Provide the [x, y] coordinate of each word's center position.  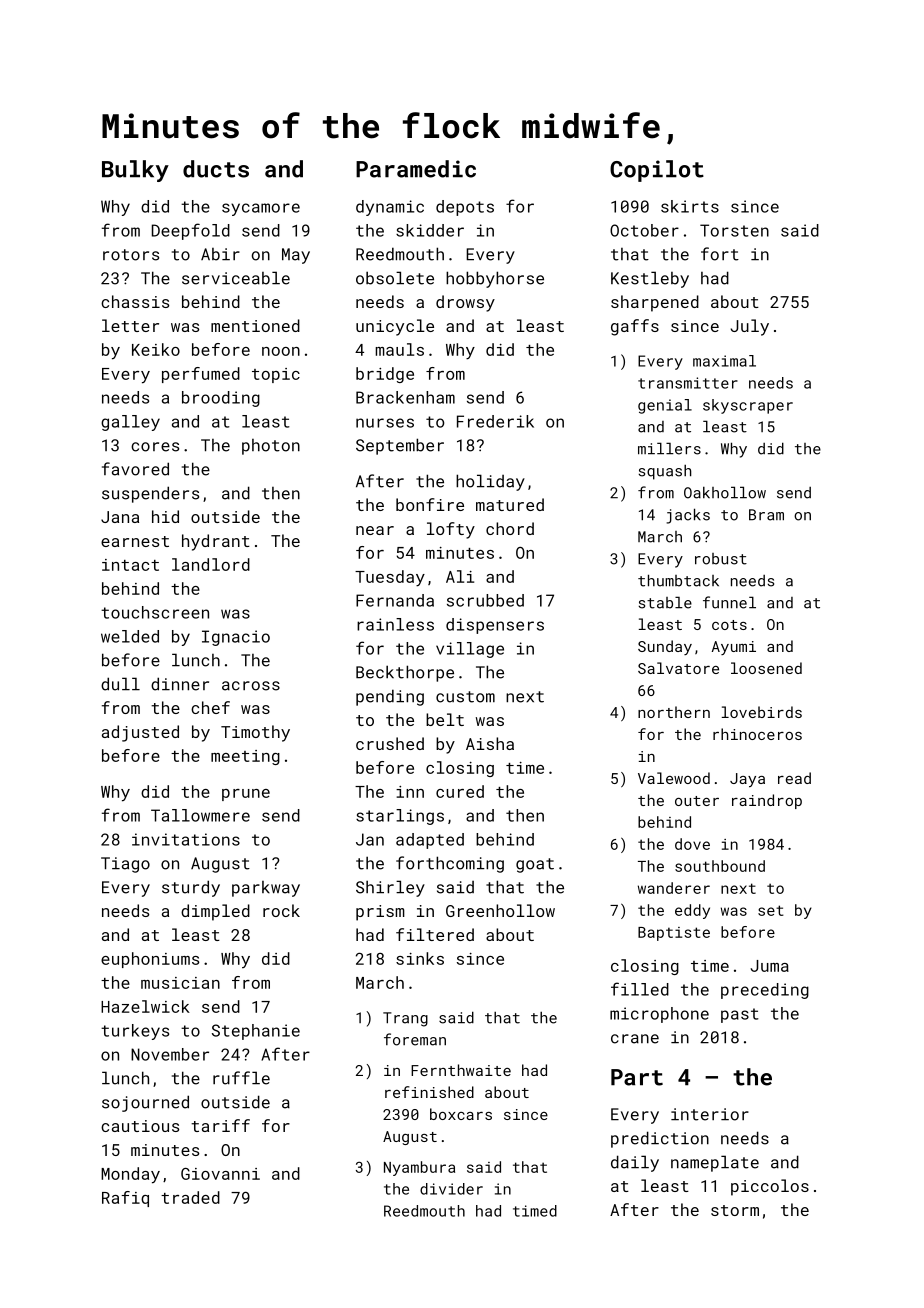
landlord [211, 564]
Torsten [734, 230]
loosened [766, 668]
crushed [390, 743]
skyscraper [748, 406]
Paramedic [416, 169]
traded [190, 1197]
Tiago [125, 865]
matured [510, 504]
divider [451, 1189]
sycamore [261, 209]
